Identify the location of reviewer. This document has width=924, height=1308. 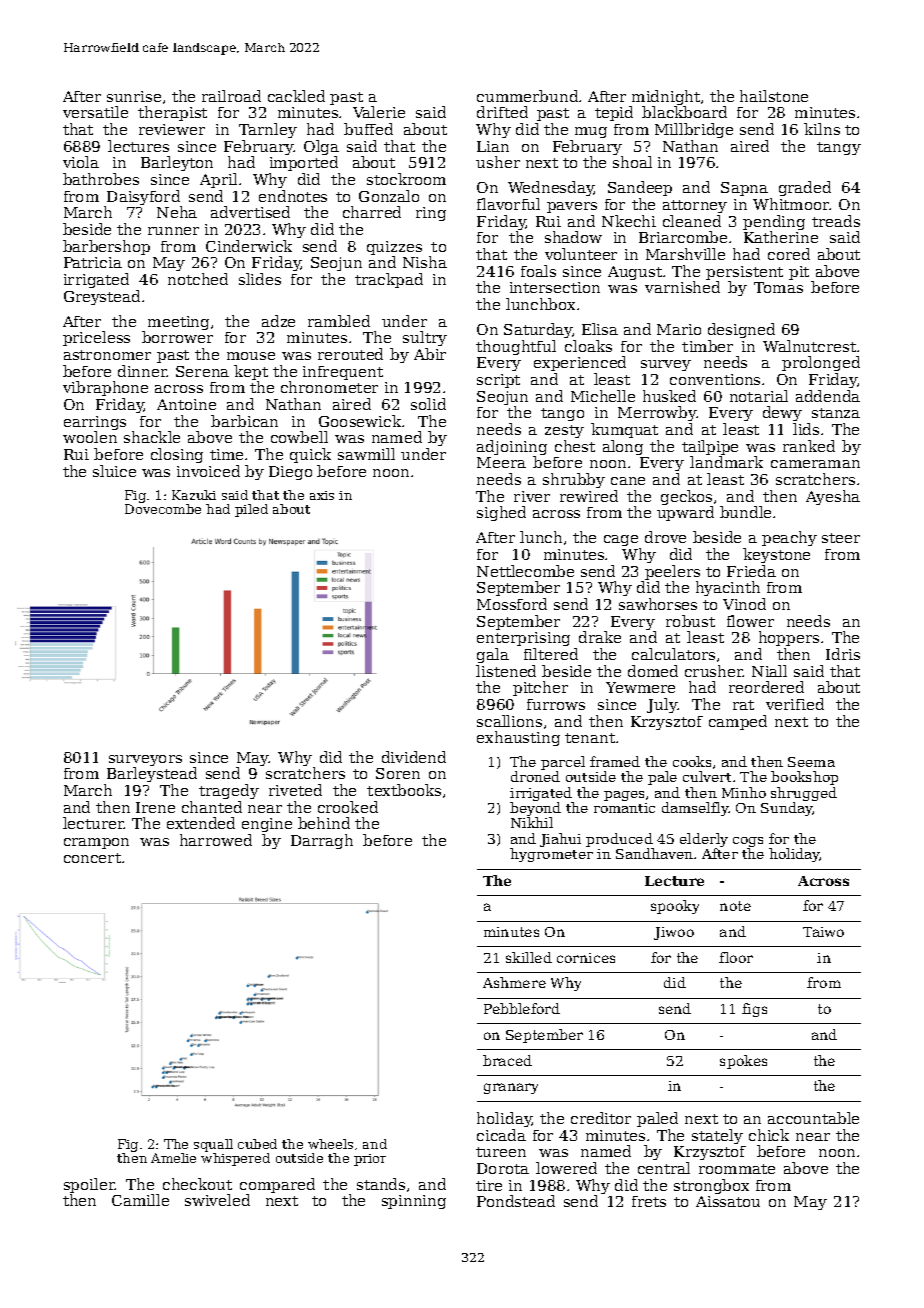
(172, 129).
